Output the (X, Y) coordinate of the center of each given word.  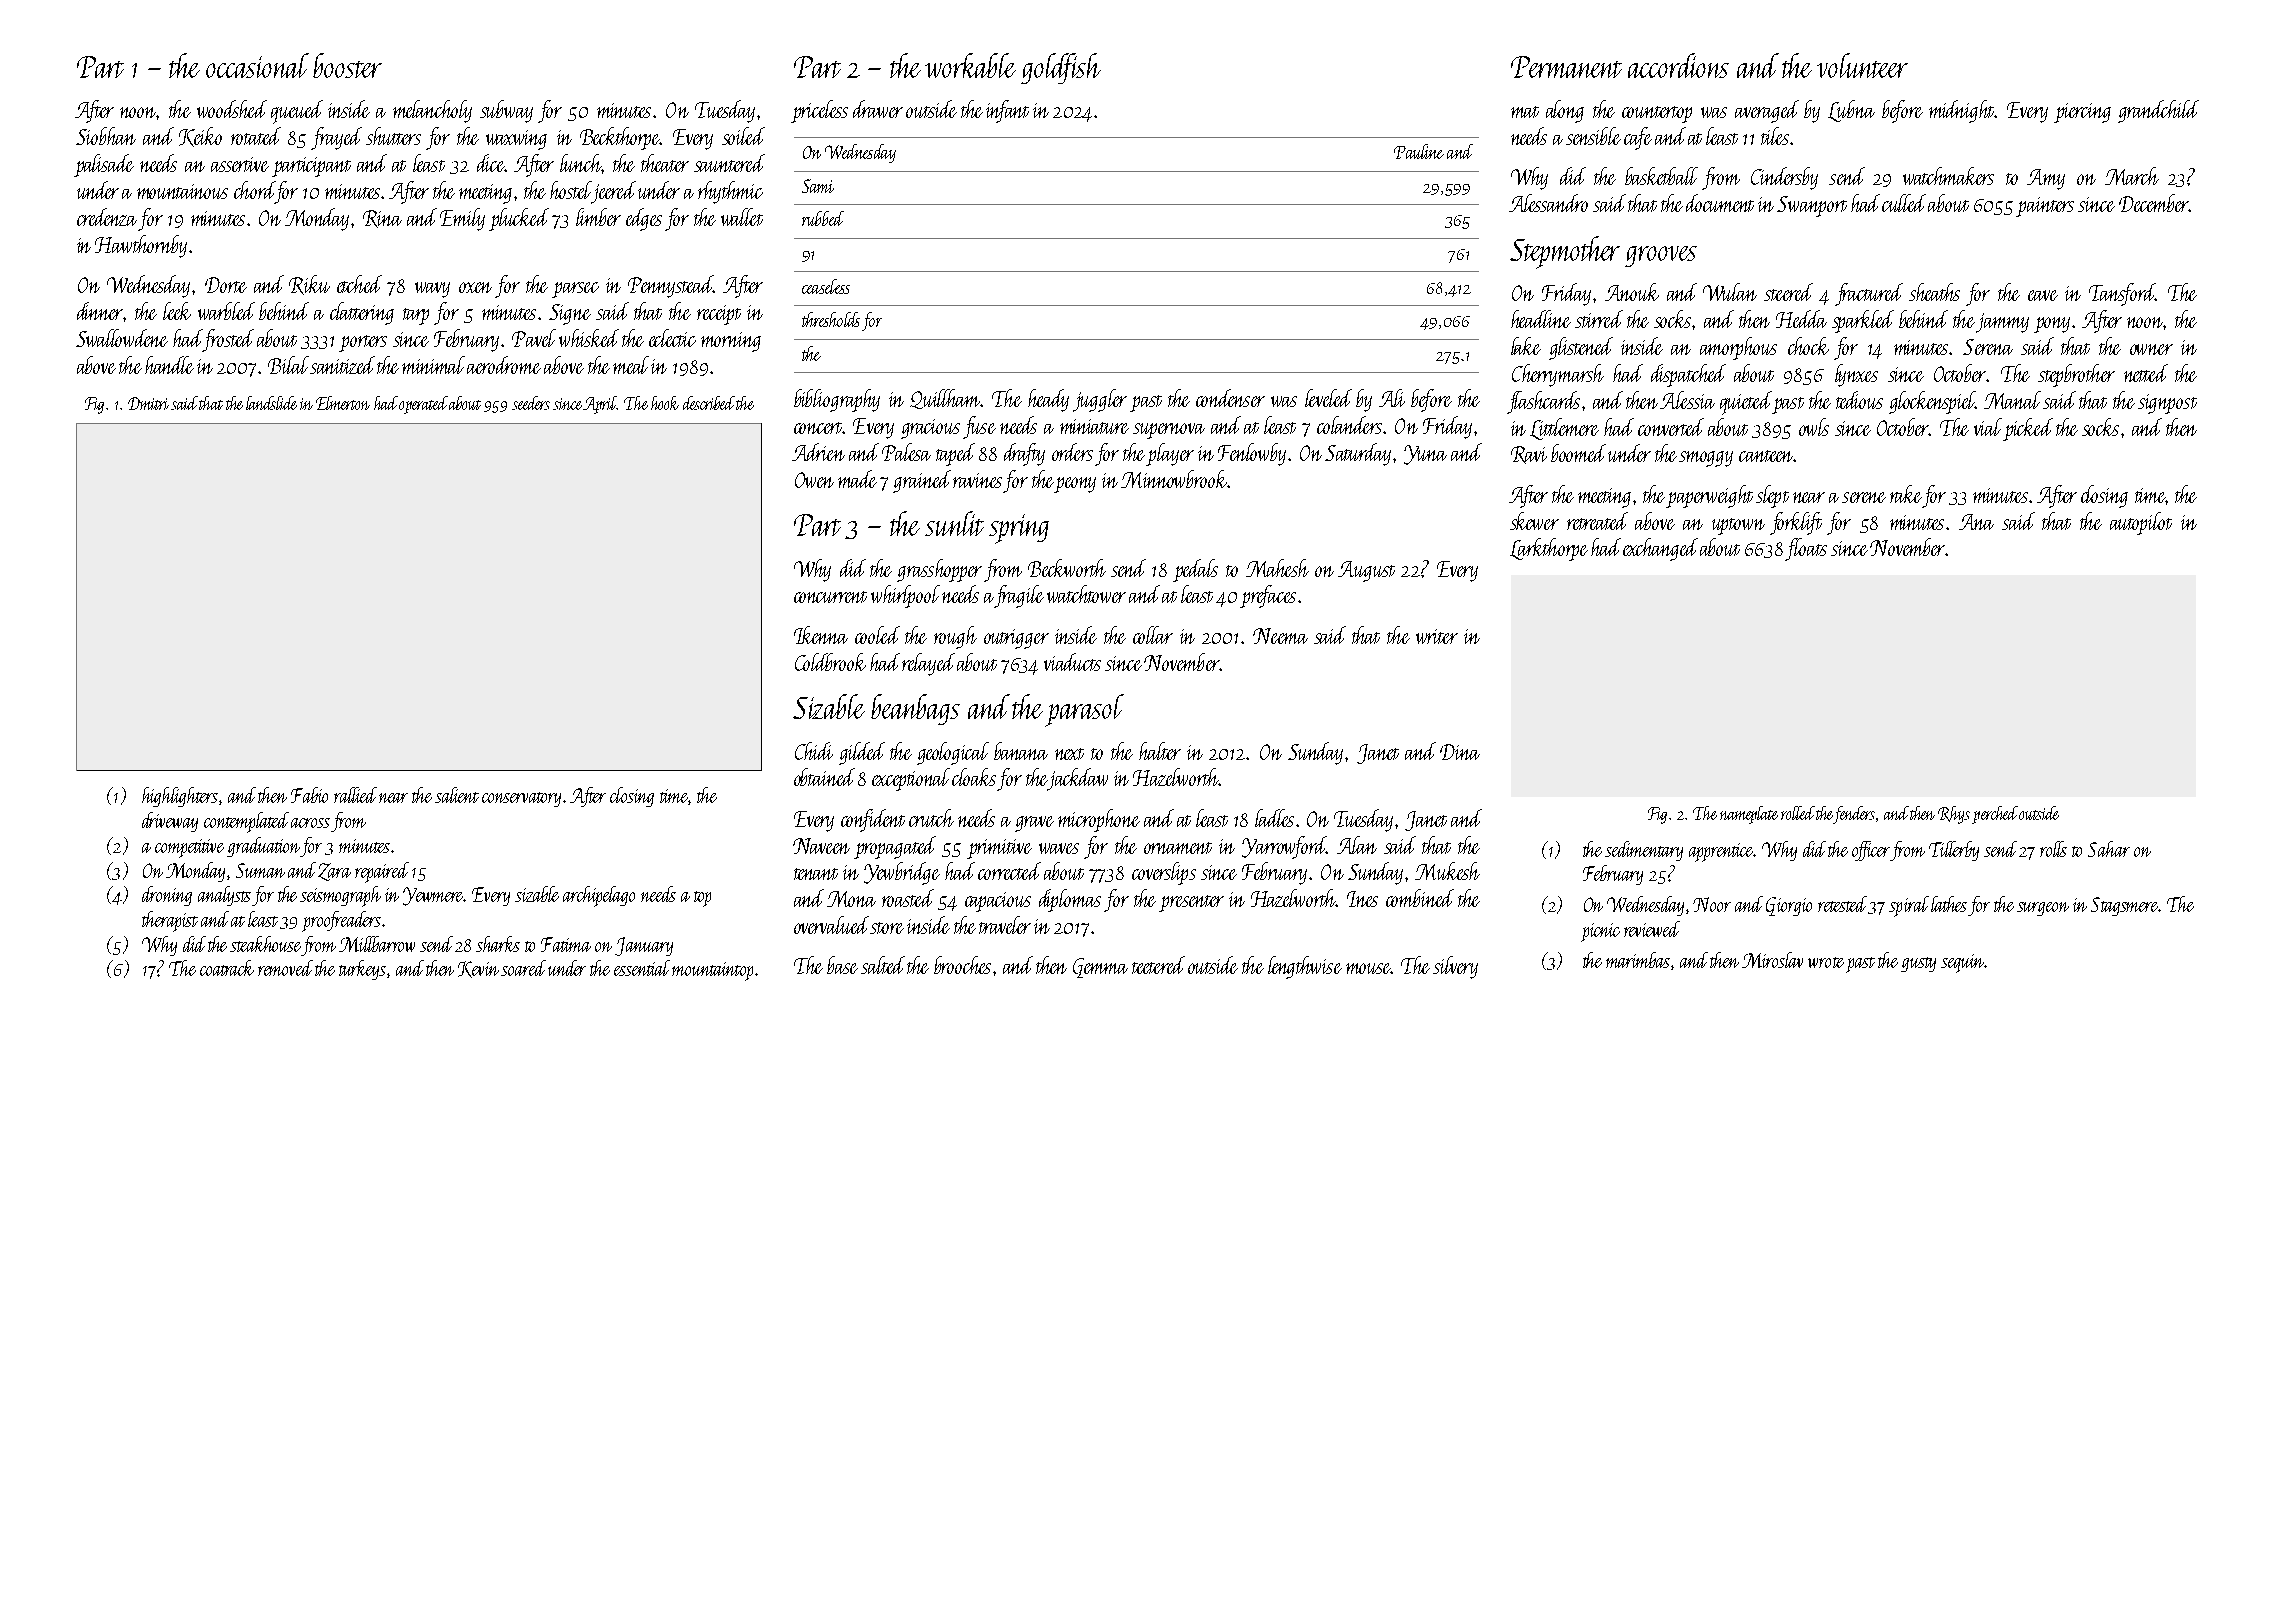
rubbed (823, 218)
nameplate (1749, 815)
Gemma (1100, 968)
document (1720, 203)
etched (359, 284)
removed (285, 968)
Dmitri (148, 403)
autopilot (2141, 523)
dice (491, 163)
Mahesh (1277, 568)
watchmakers (1948, 176)
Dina (1460, 752)
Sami (818, 186)
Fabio (309, 795)
